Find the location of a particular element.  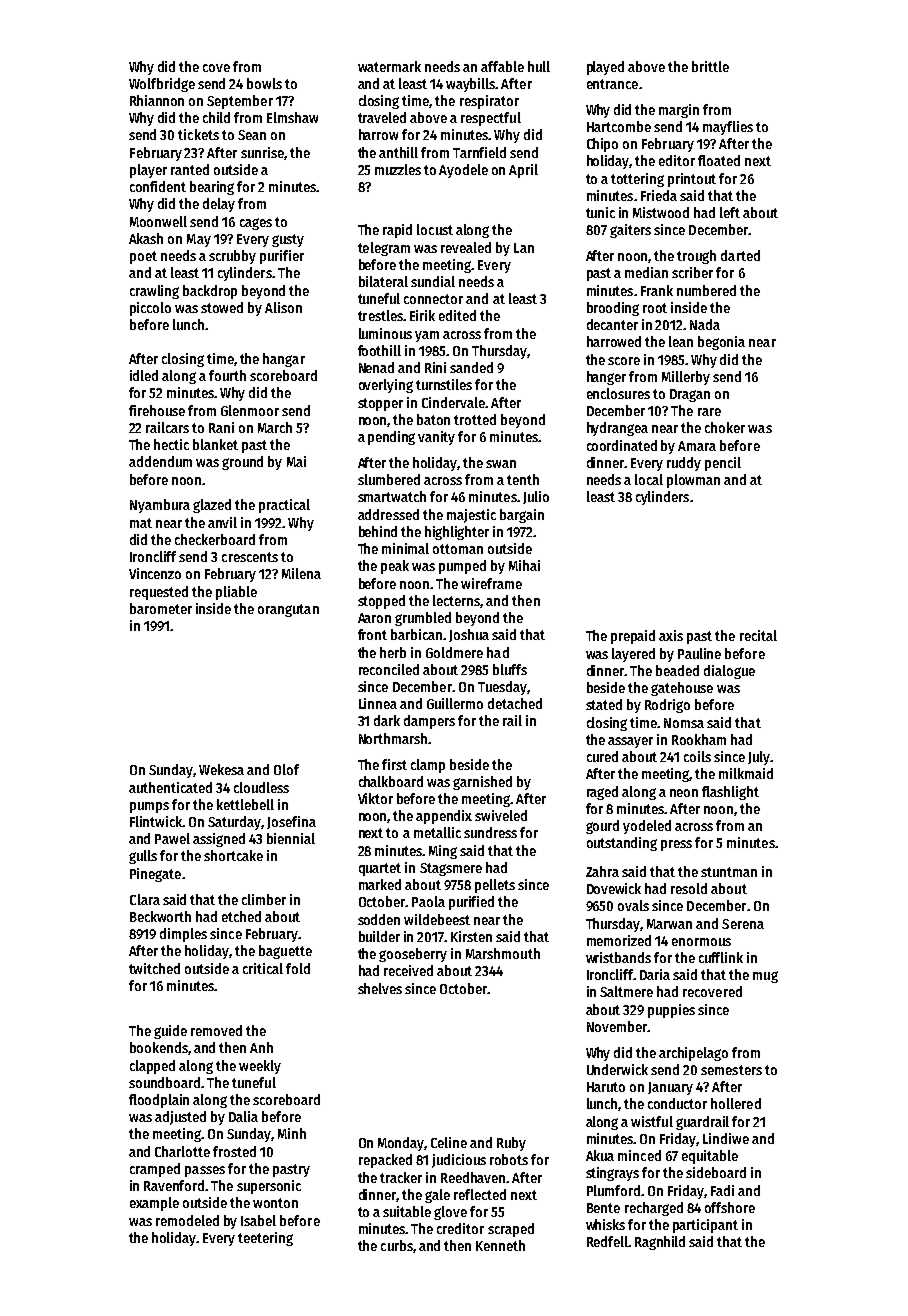

July is located at coordinates (759, 758).
